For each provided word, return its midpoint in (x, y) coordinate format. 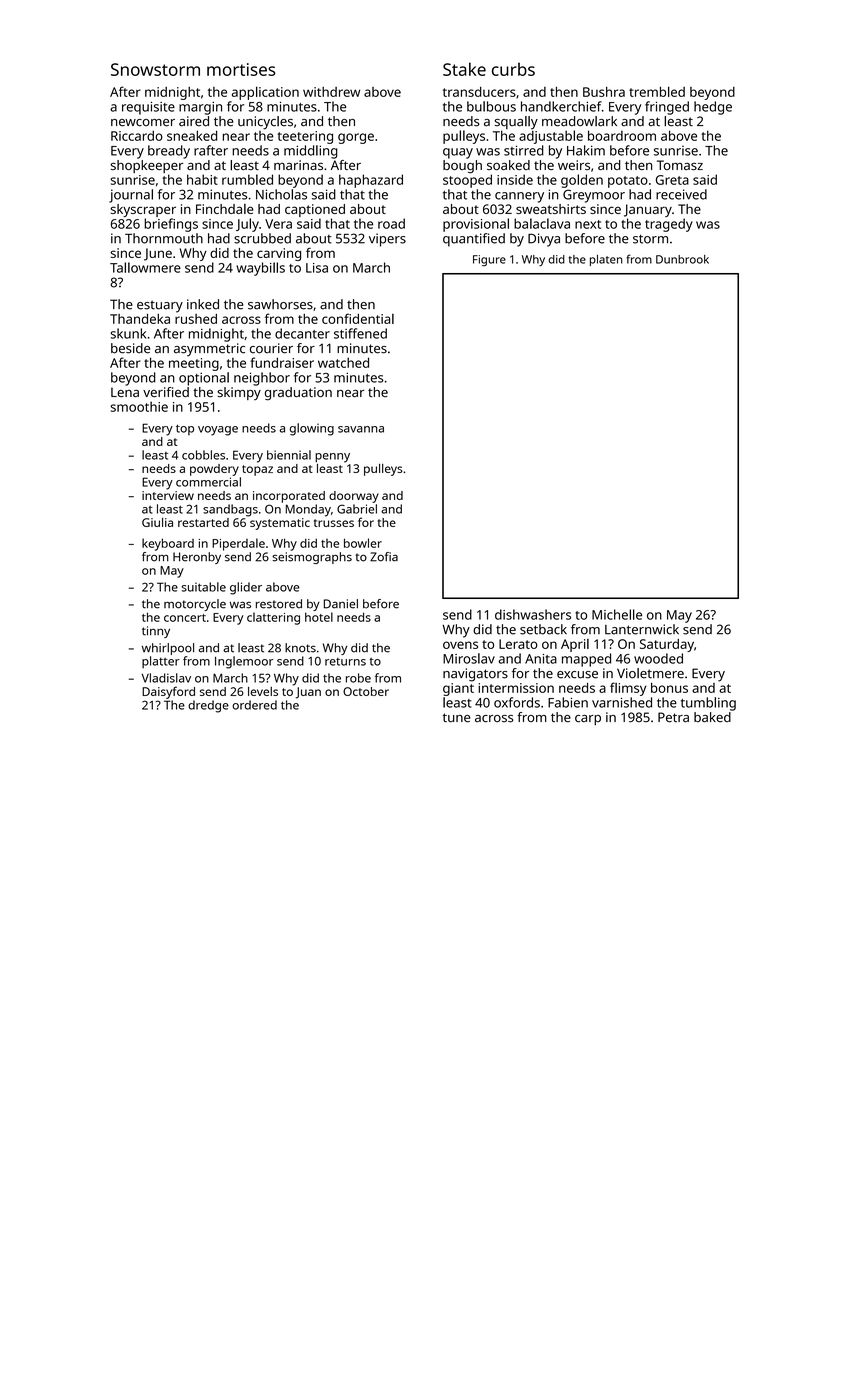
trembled (657, 91)
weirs (574, 165)
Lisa (317, 268)
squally (516, 123)
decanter (302, 333)
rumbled (247, 179)
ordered (254, 705)
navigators (475, 675)
